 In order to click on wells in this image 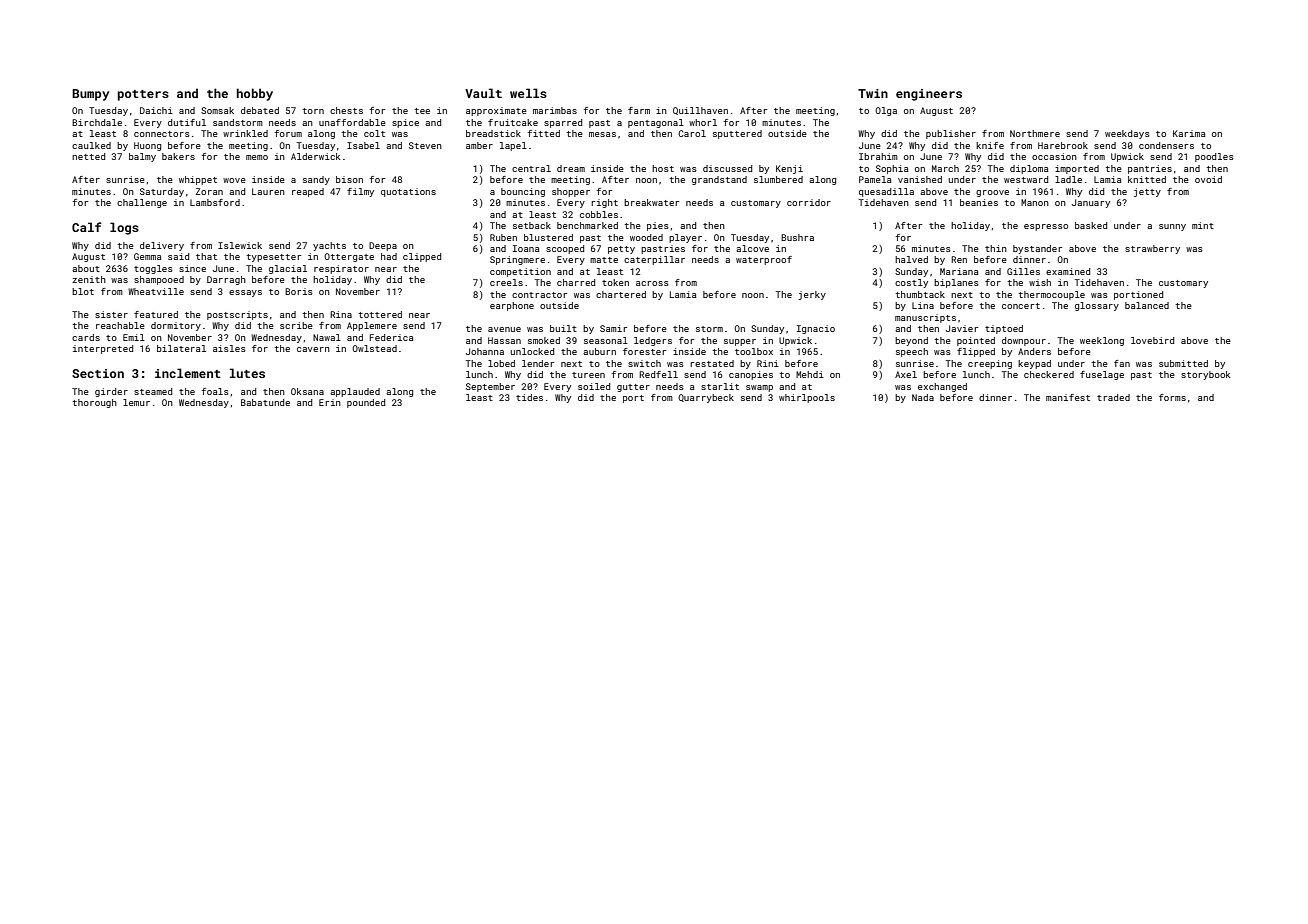, I will do `click(528, 93)`.
